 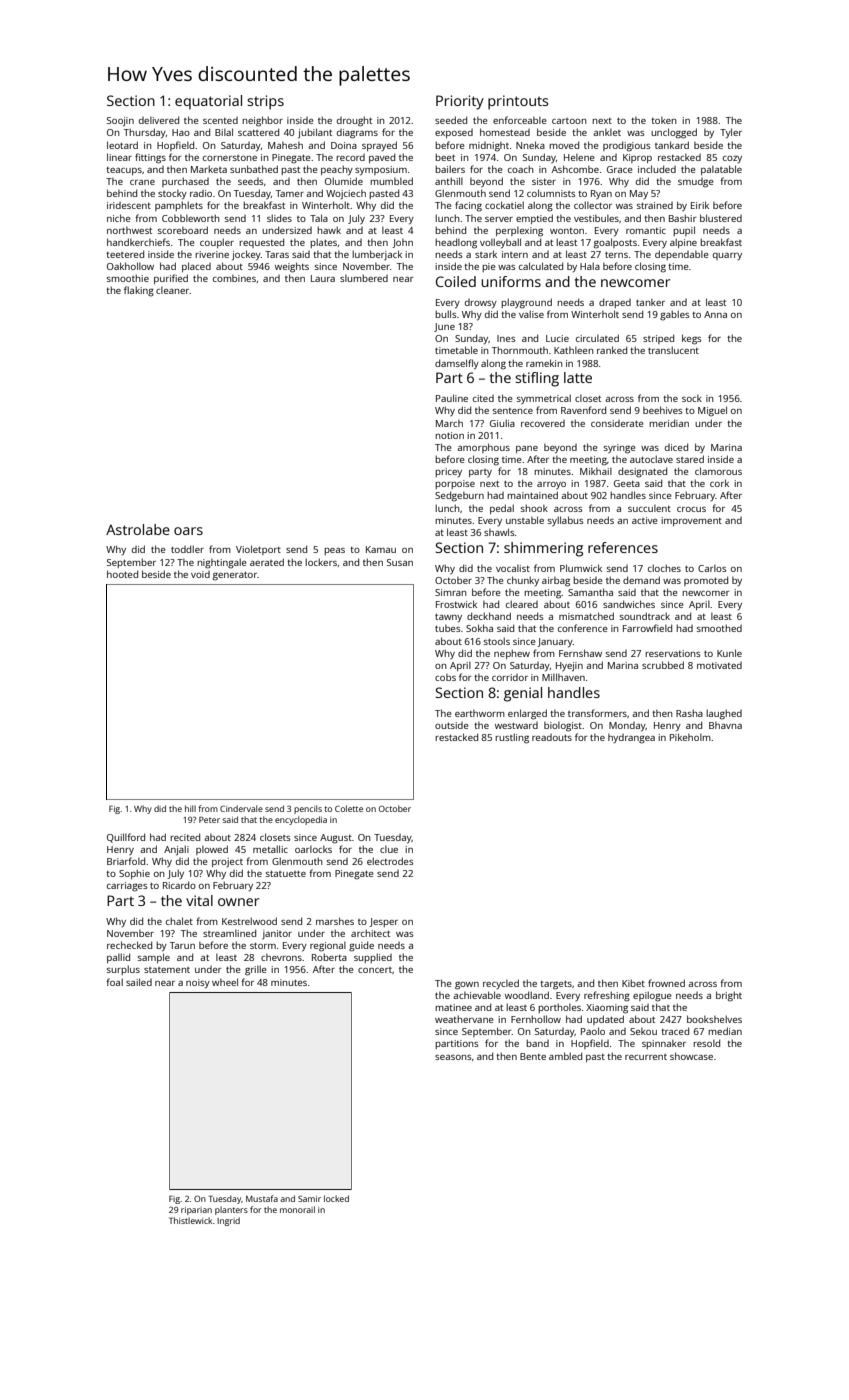 I want to click on teetered, so click(x=125, y=254).
